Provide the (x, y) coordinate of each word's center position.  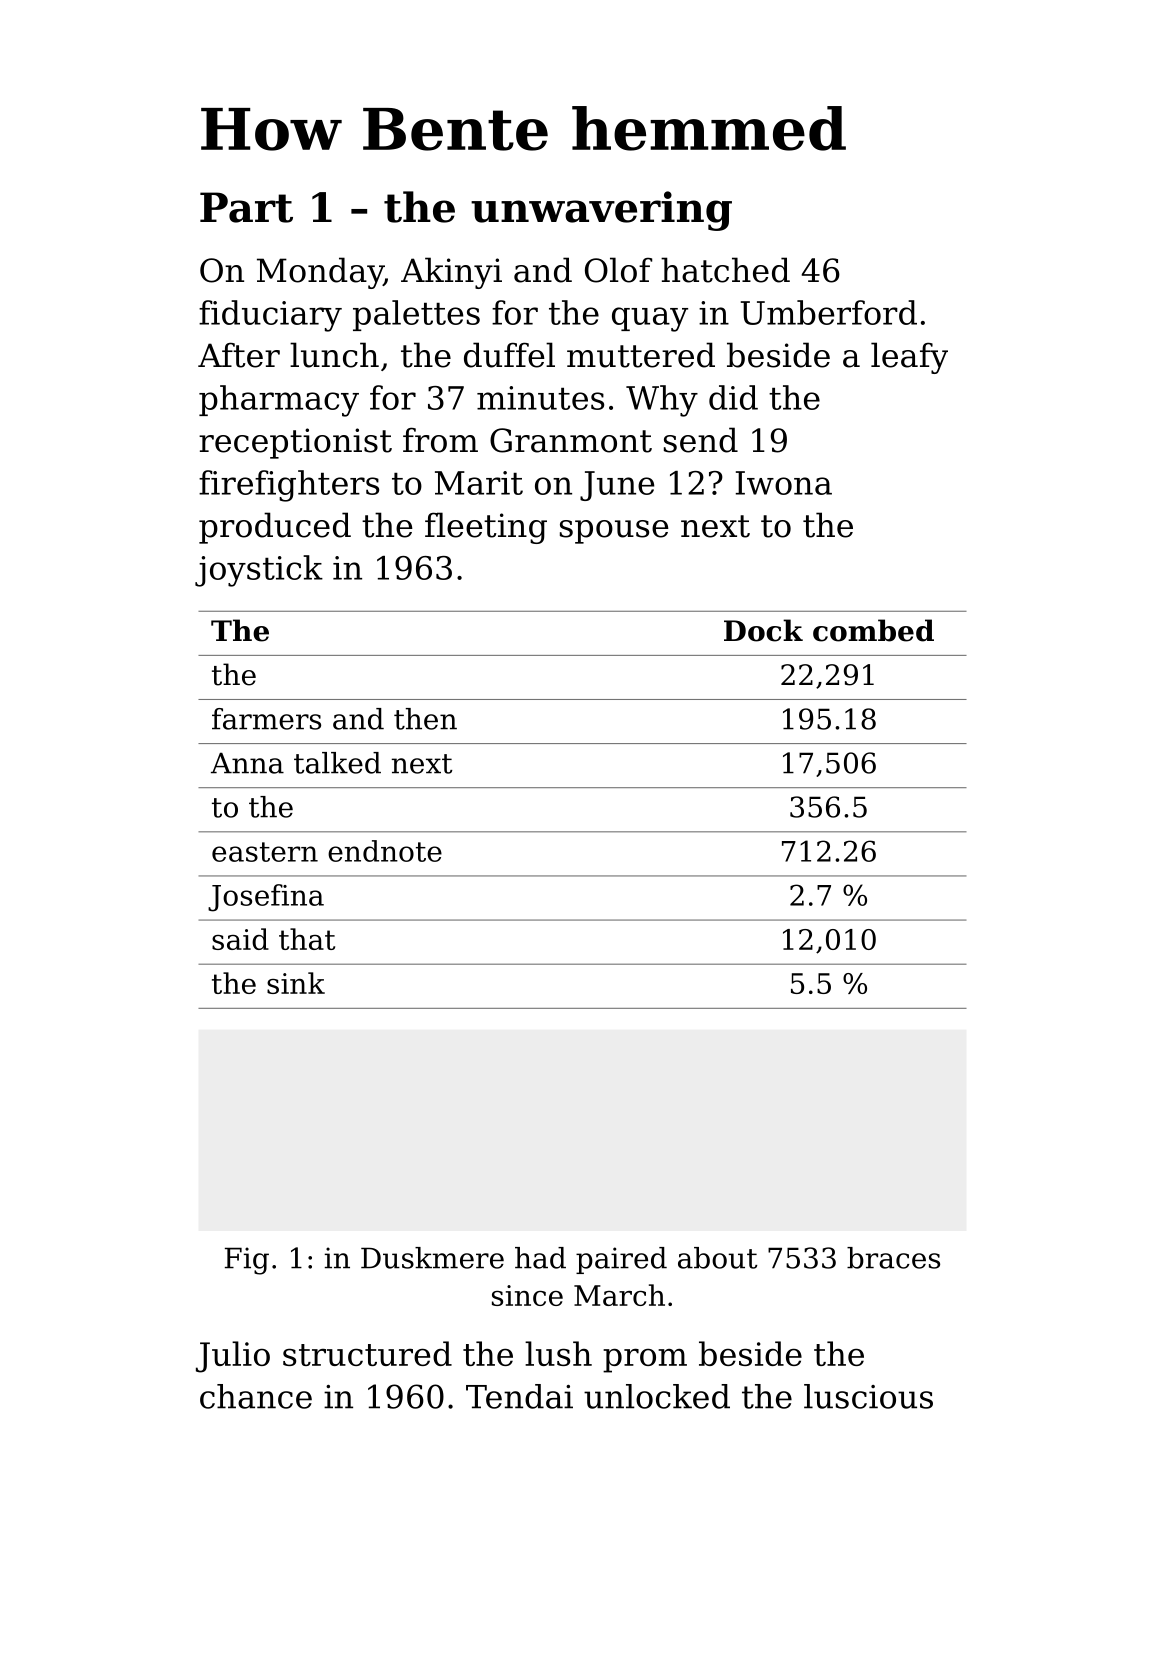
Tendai (519, 1396)
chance (256, 1396)
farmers (266, 719)
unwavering (601, 211)
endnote (385, 851)
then (425, 719)
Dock (763, 630)
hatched (725, 270)
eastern (265, 852)
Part (246, 207)
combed (873, 630)
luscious (868, 1396)
